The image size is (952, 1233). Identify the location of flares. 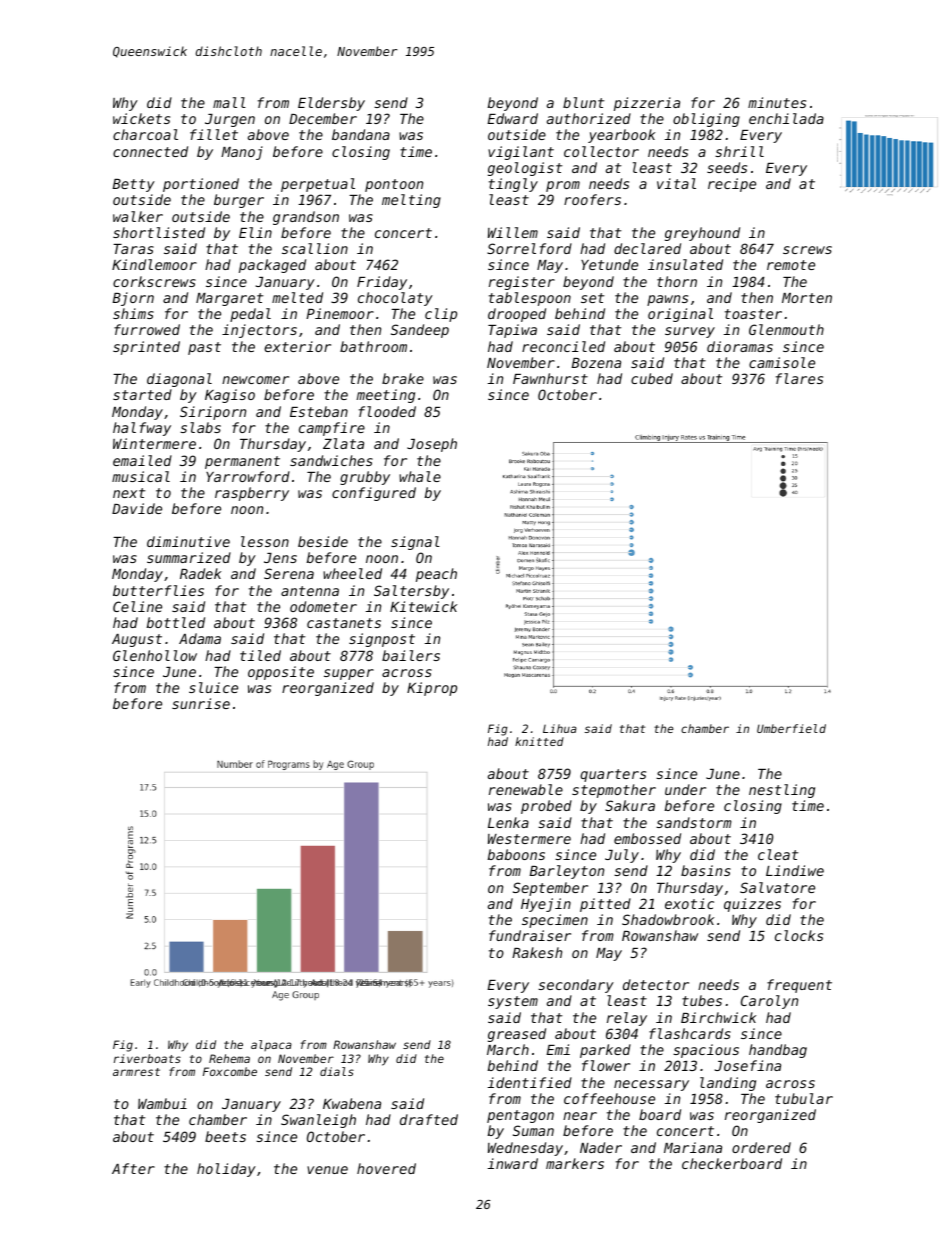
(799, 378).
